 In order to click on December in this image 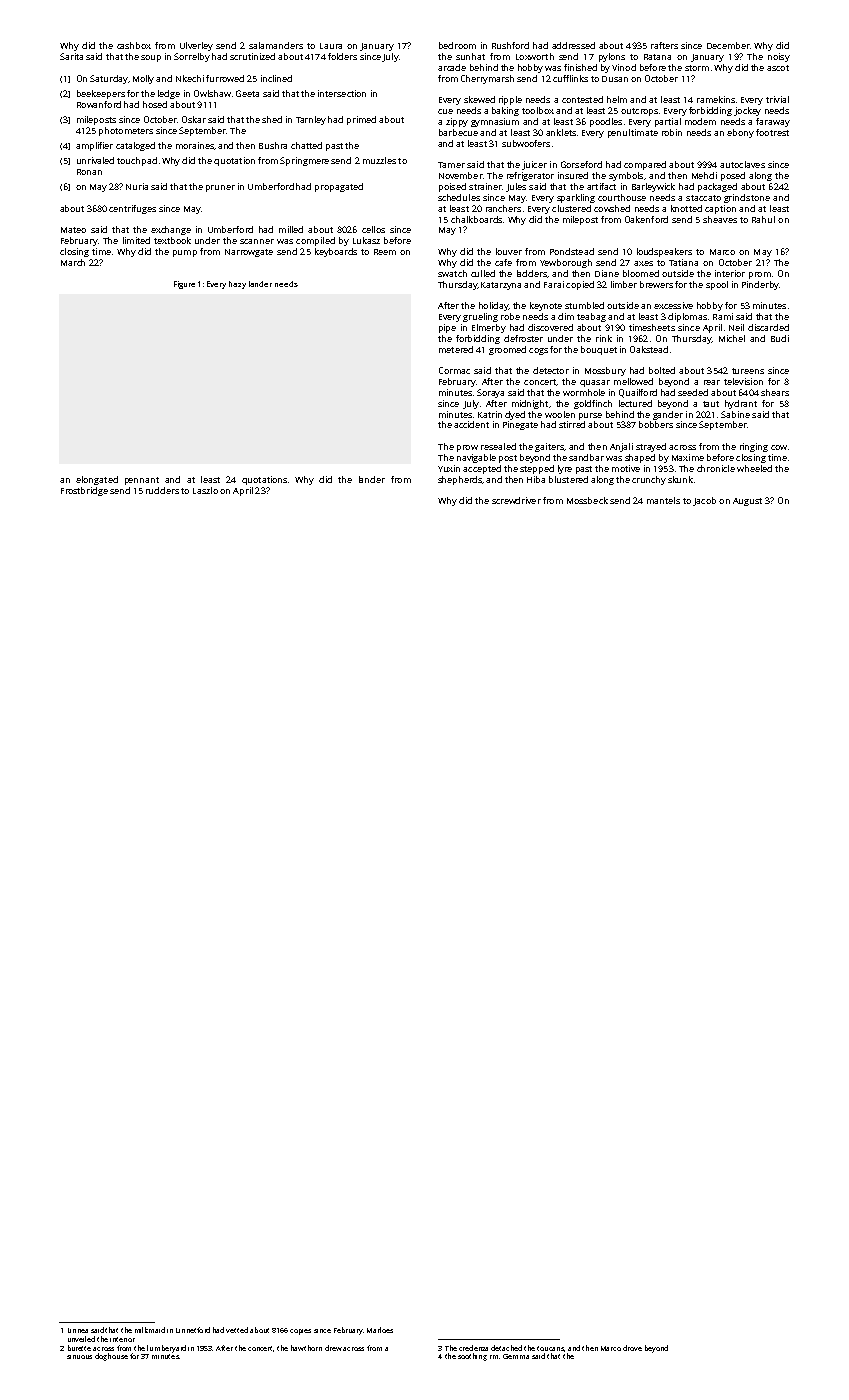, I will do `click(728, 45)`.
